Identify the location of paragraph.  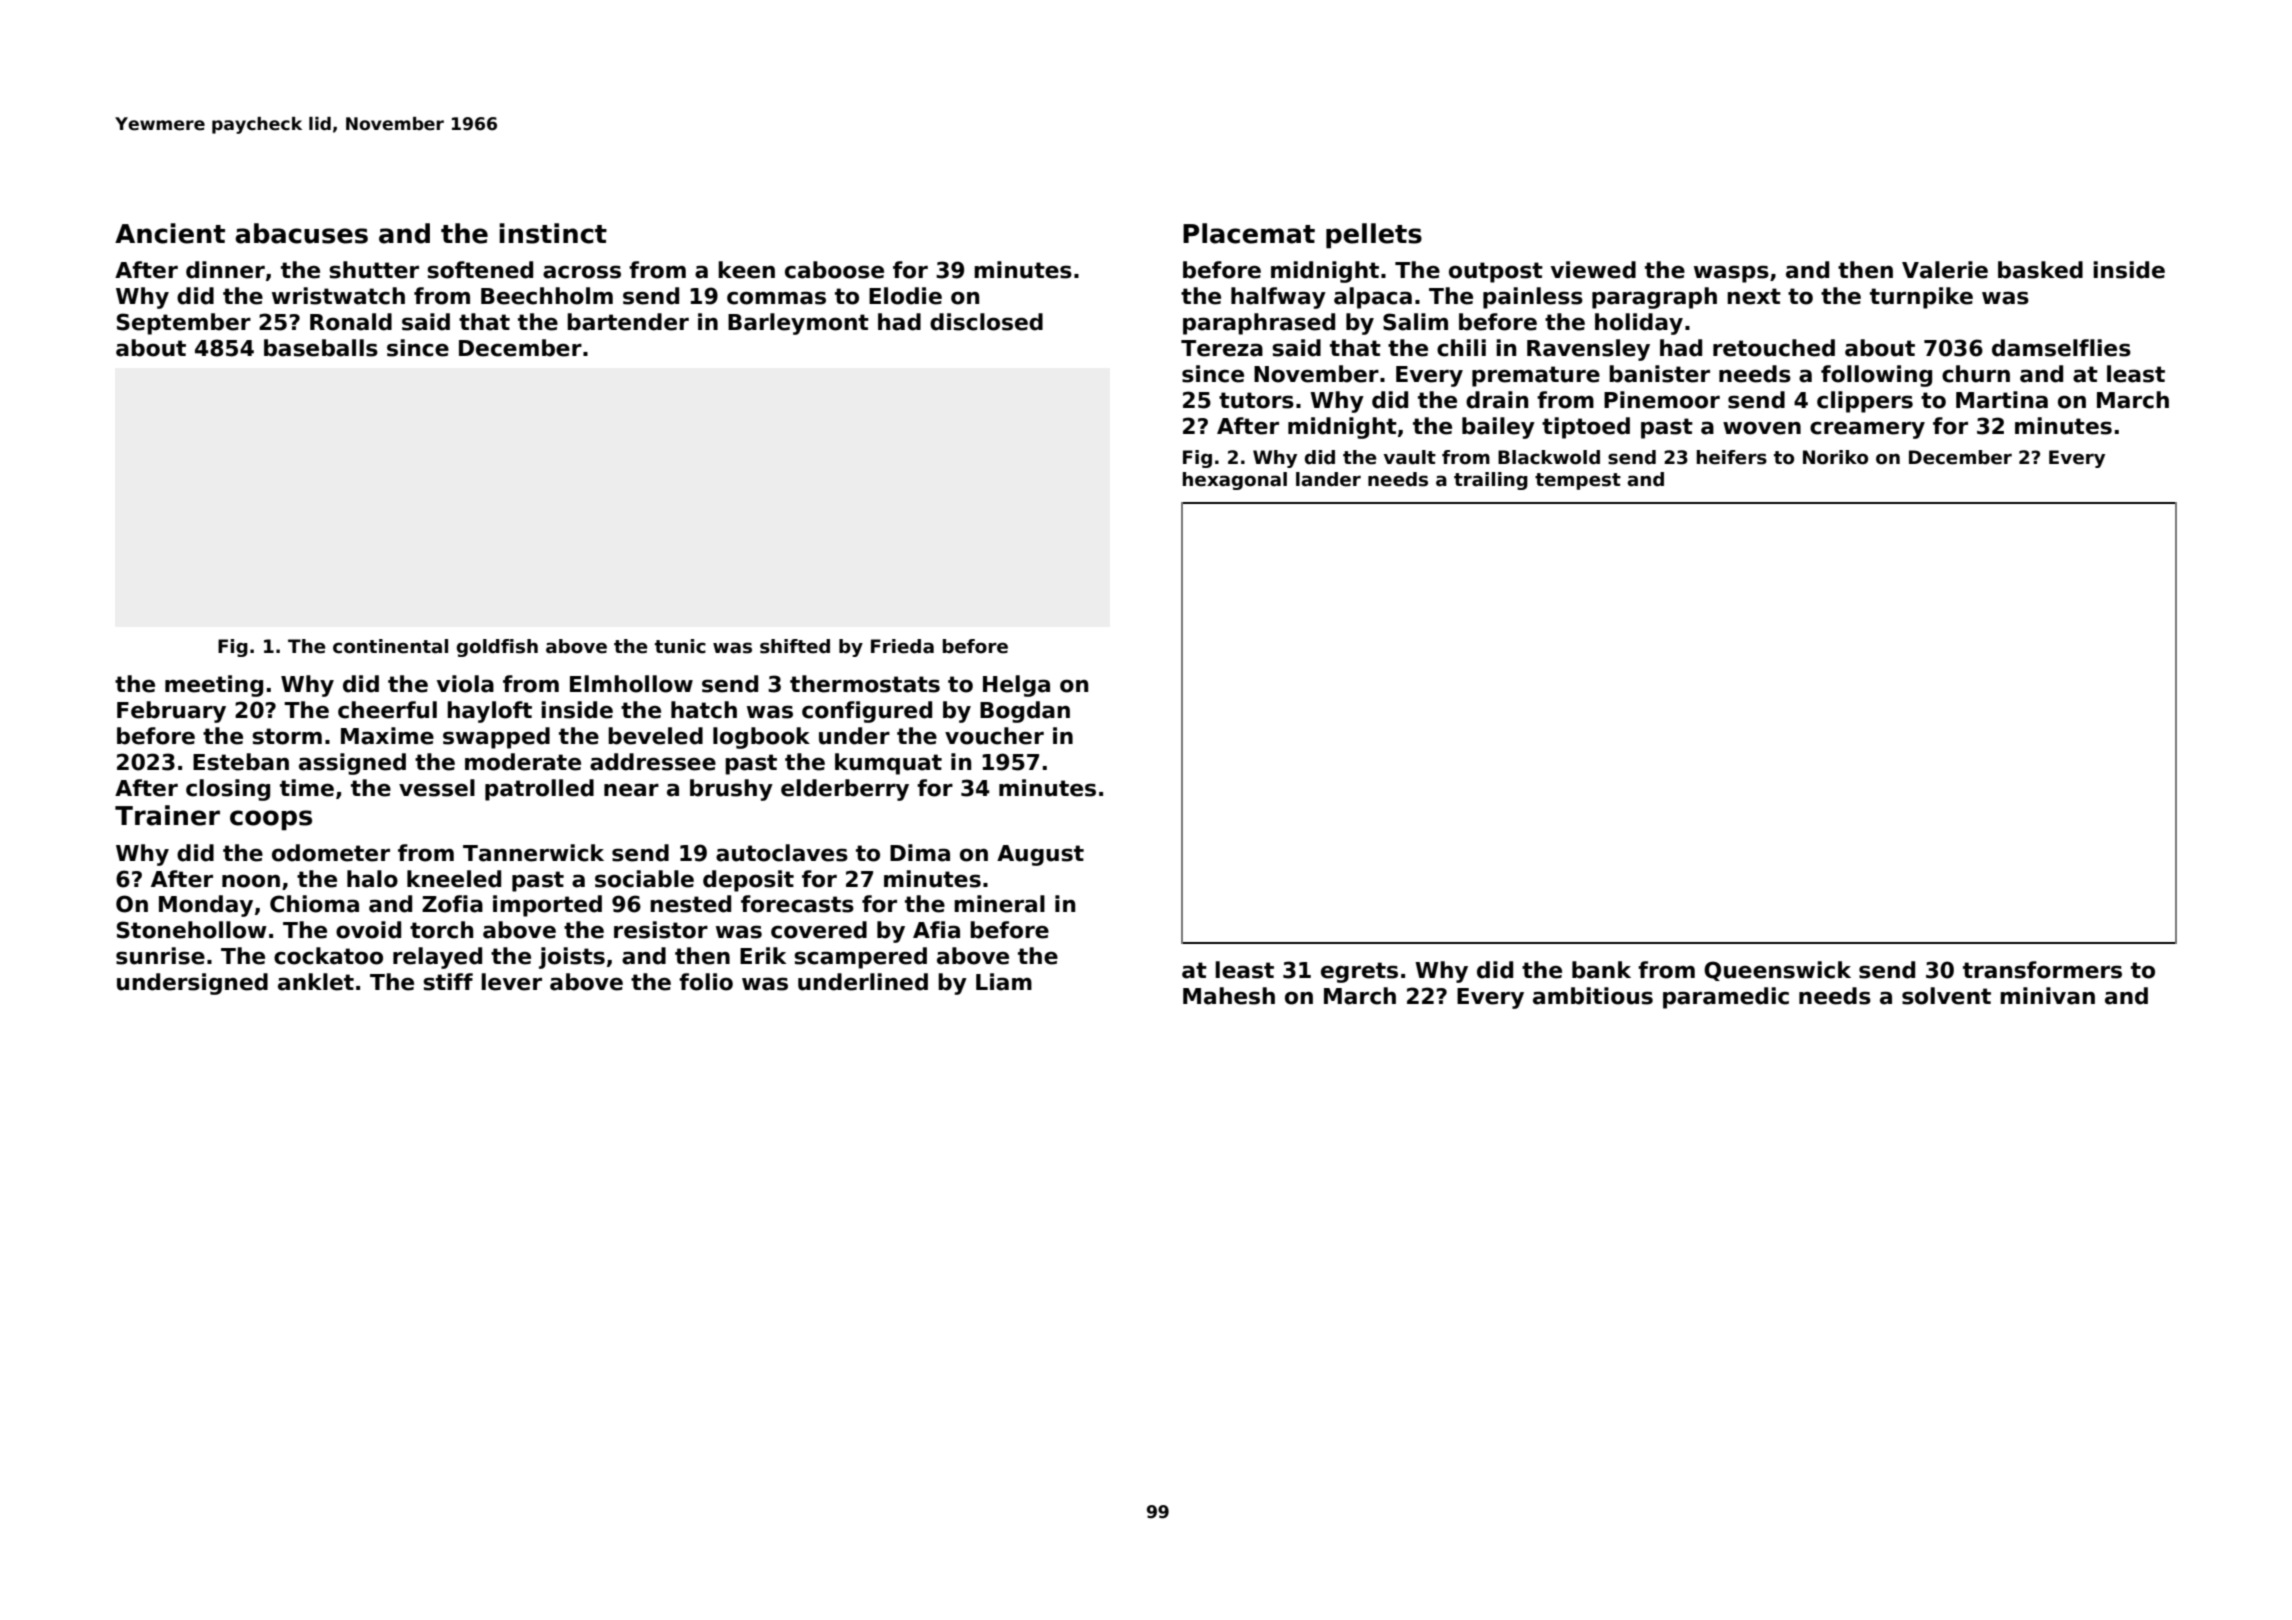
(1654, 298).
